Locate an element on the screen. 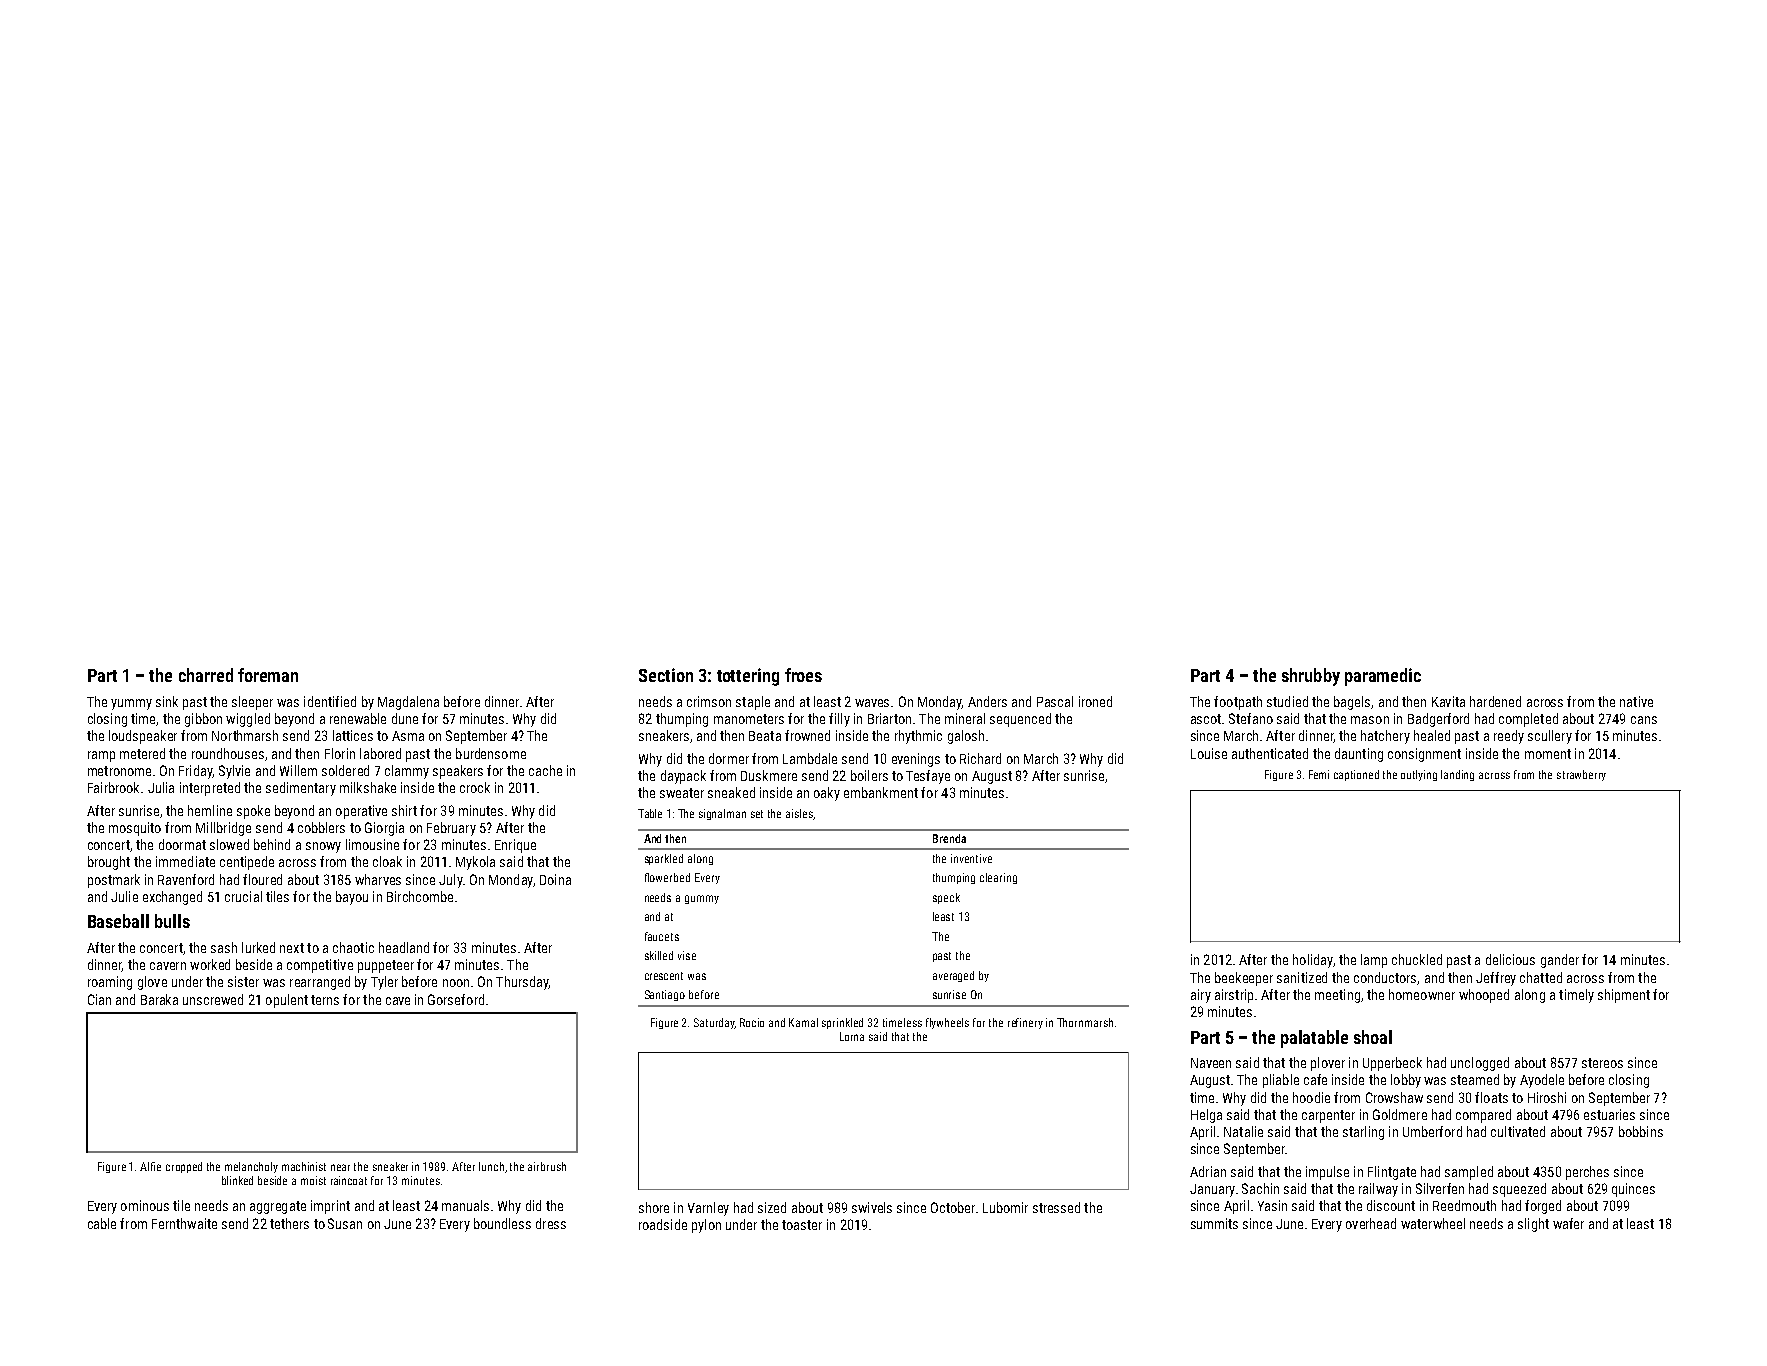 This screenshot has height=1366, width=1767. Cian is located at coordinates (99, 999).
